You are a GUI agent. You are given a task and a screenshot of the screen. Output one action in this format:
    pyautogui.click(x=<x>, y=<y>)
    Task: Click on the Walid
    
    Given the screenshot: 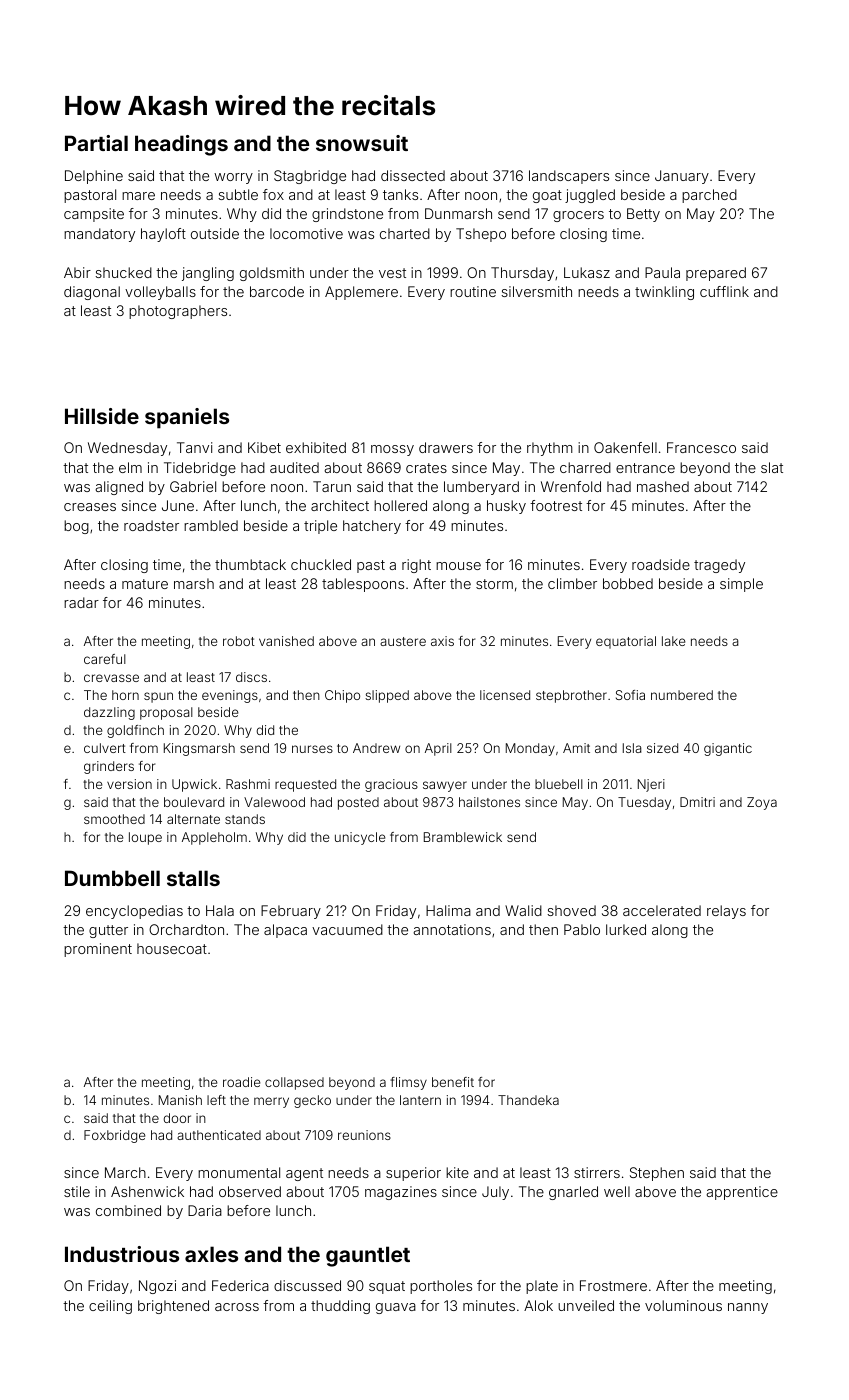 What is the action you would take?
    pyautogui.click(x=523, y=910)
